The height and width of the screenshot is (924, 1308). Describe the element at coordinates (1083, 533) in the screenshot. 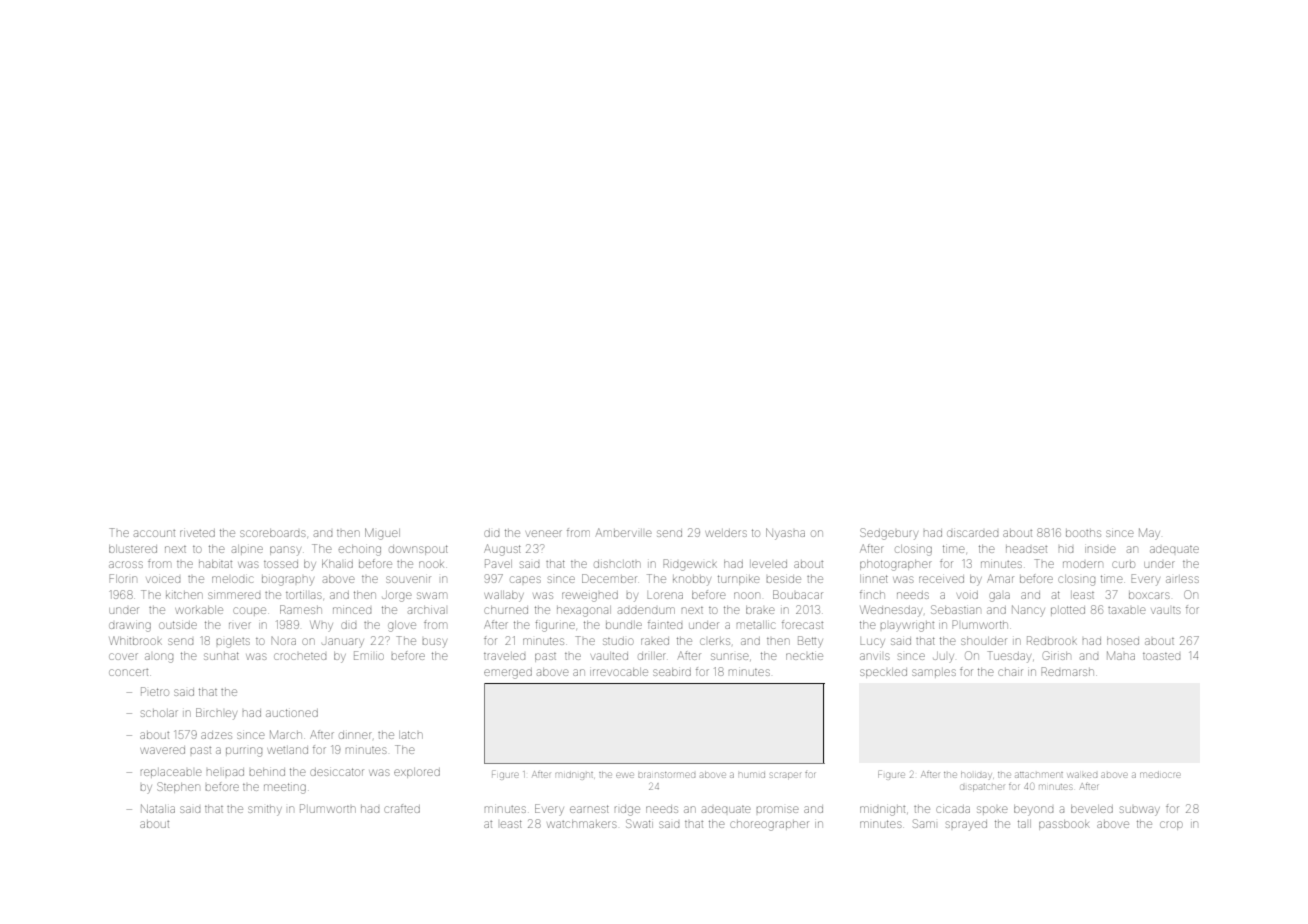

I see `booths` at that location.
